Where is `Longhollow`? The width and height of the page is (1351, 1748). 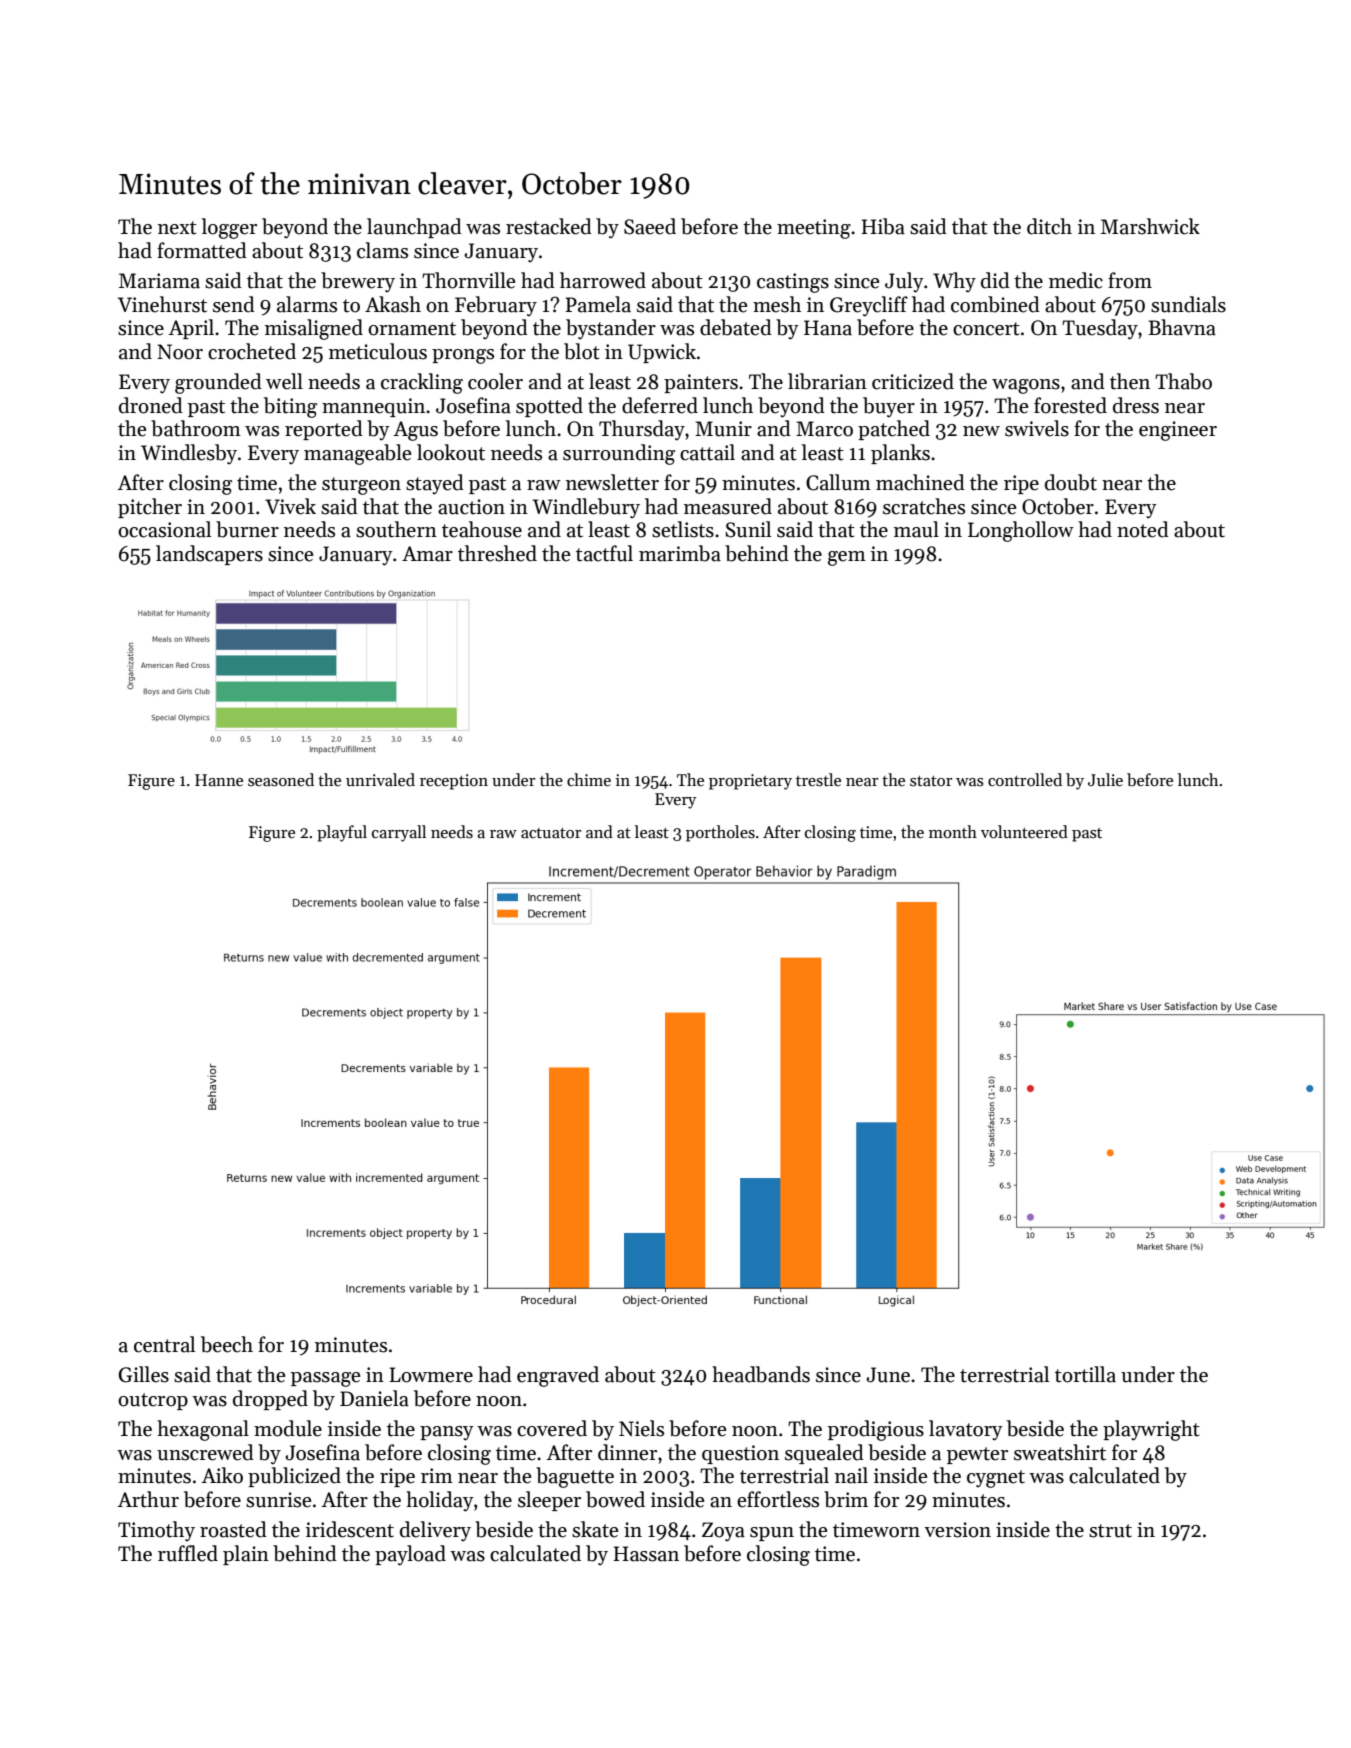
Longhollow is located at coordinates (1021, 531).
